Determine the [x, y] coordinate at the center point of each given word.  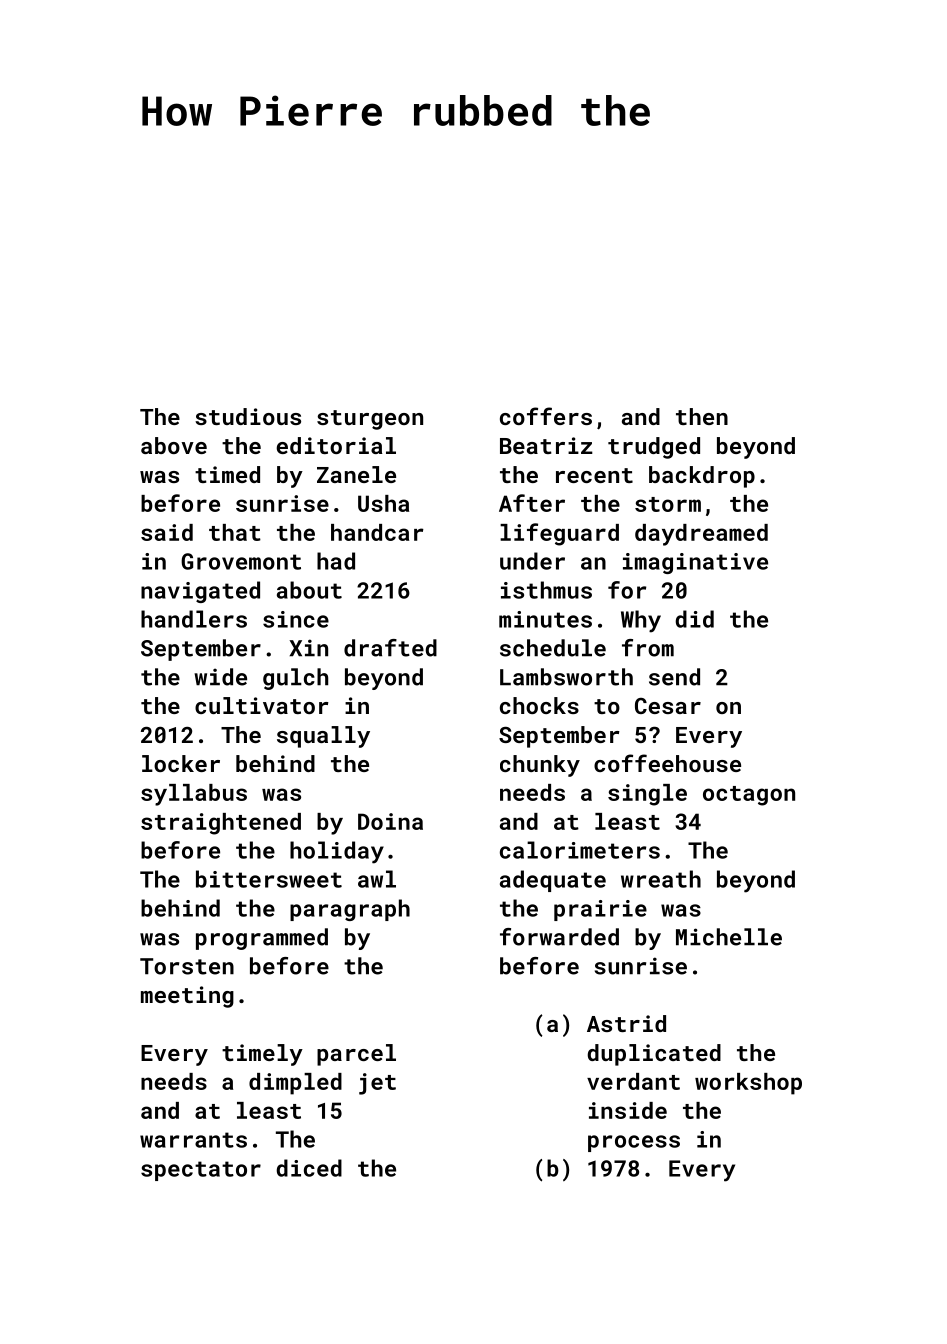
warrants [193, 1140]
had [336, 561]
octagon [749, 796]
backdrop [702, 477]
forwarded [559, 937]
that [235, 532]
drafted [390, 648]
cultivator [262, 705]
